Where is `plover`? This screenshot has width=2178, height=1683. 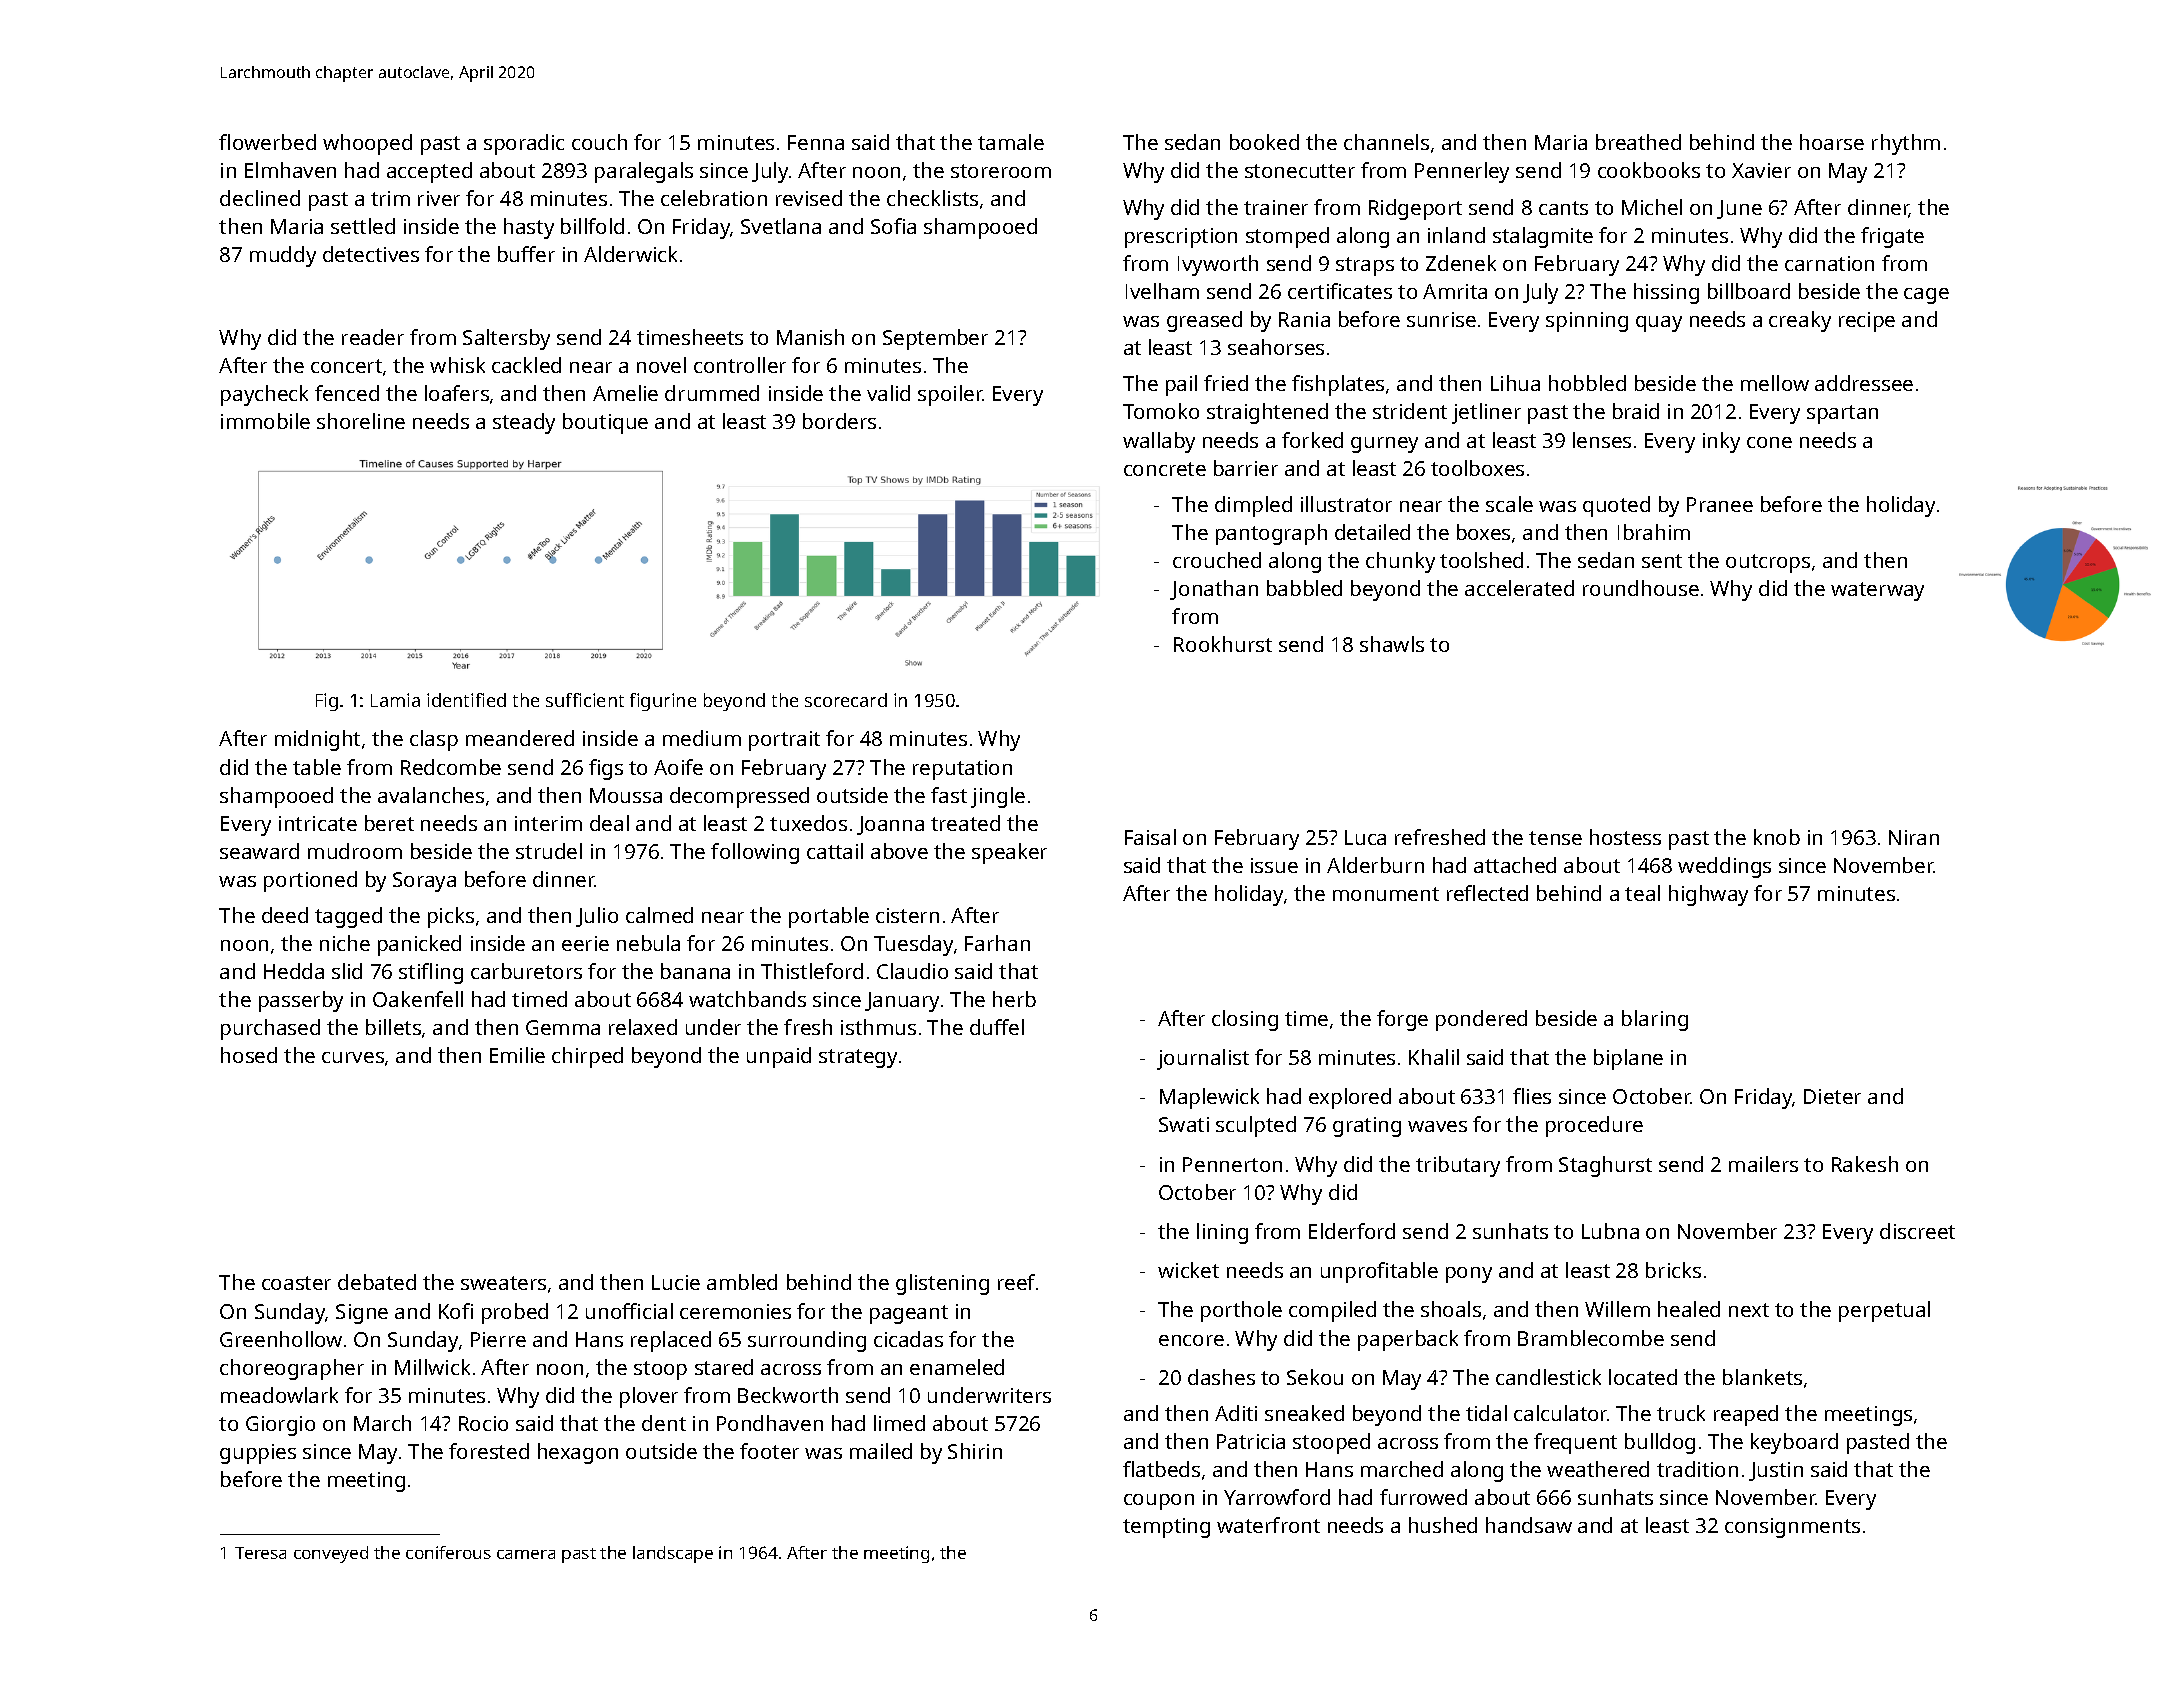
plover is located at coordinates (649, 1397).
